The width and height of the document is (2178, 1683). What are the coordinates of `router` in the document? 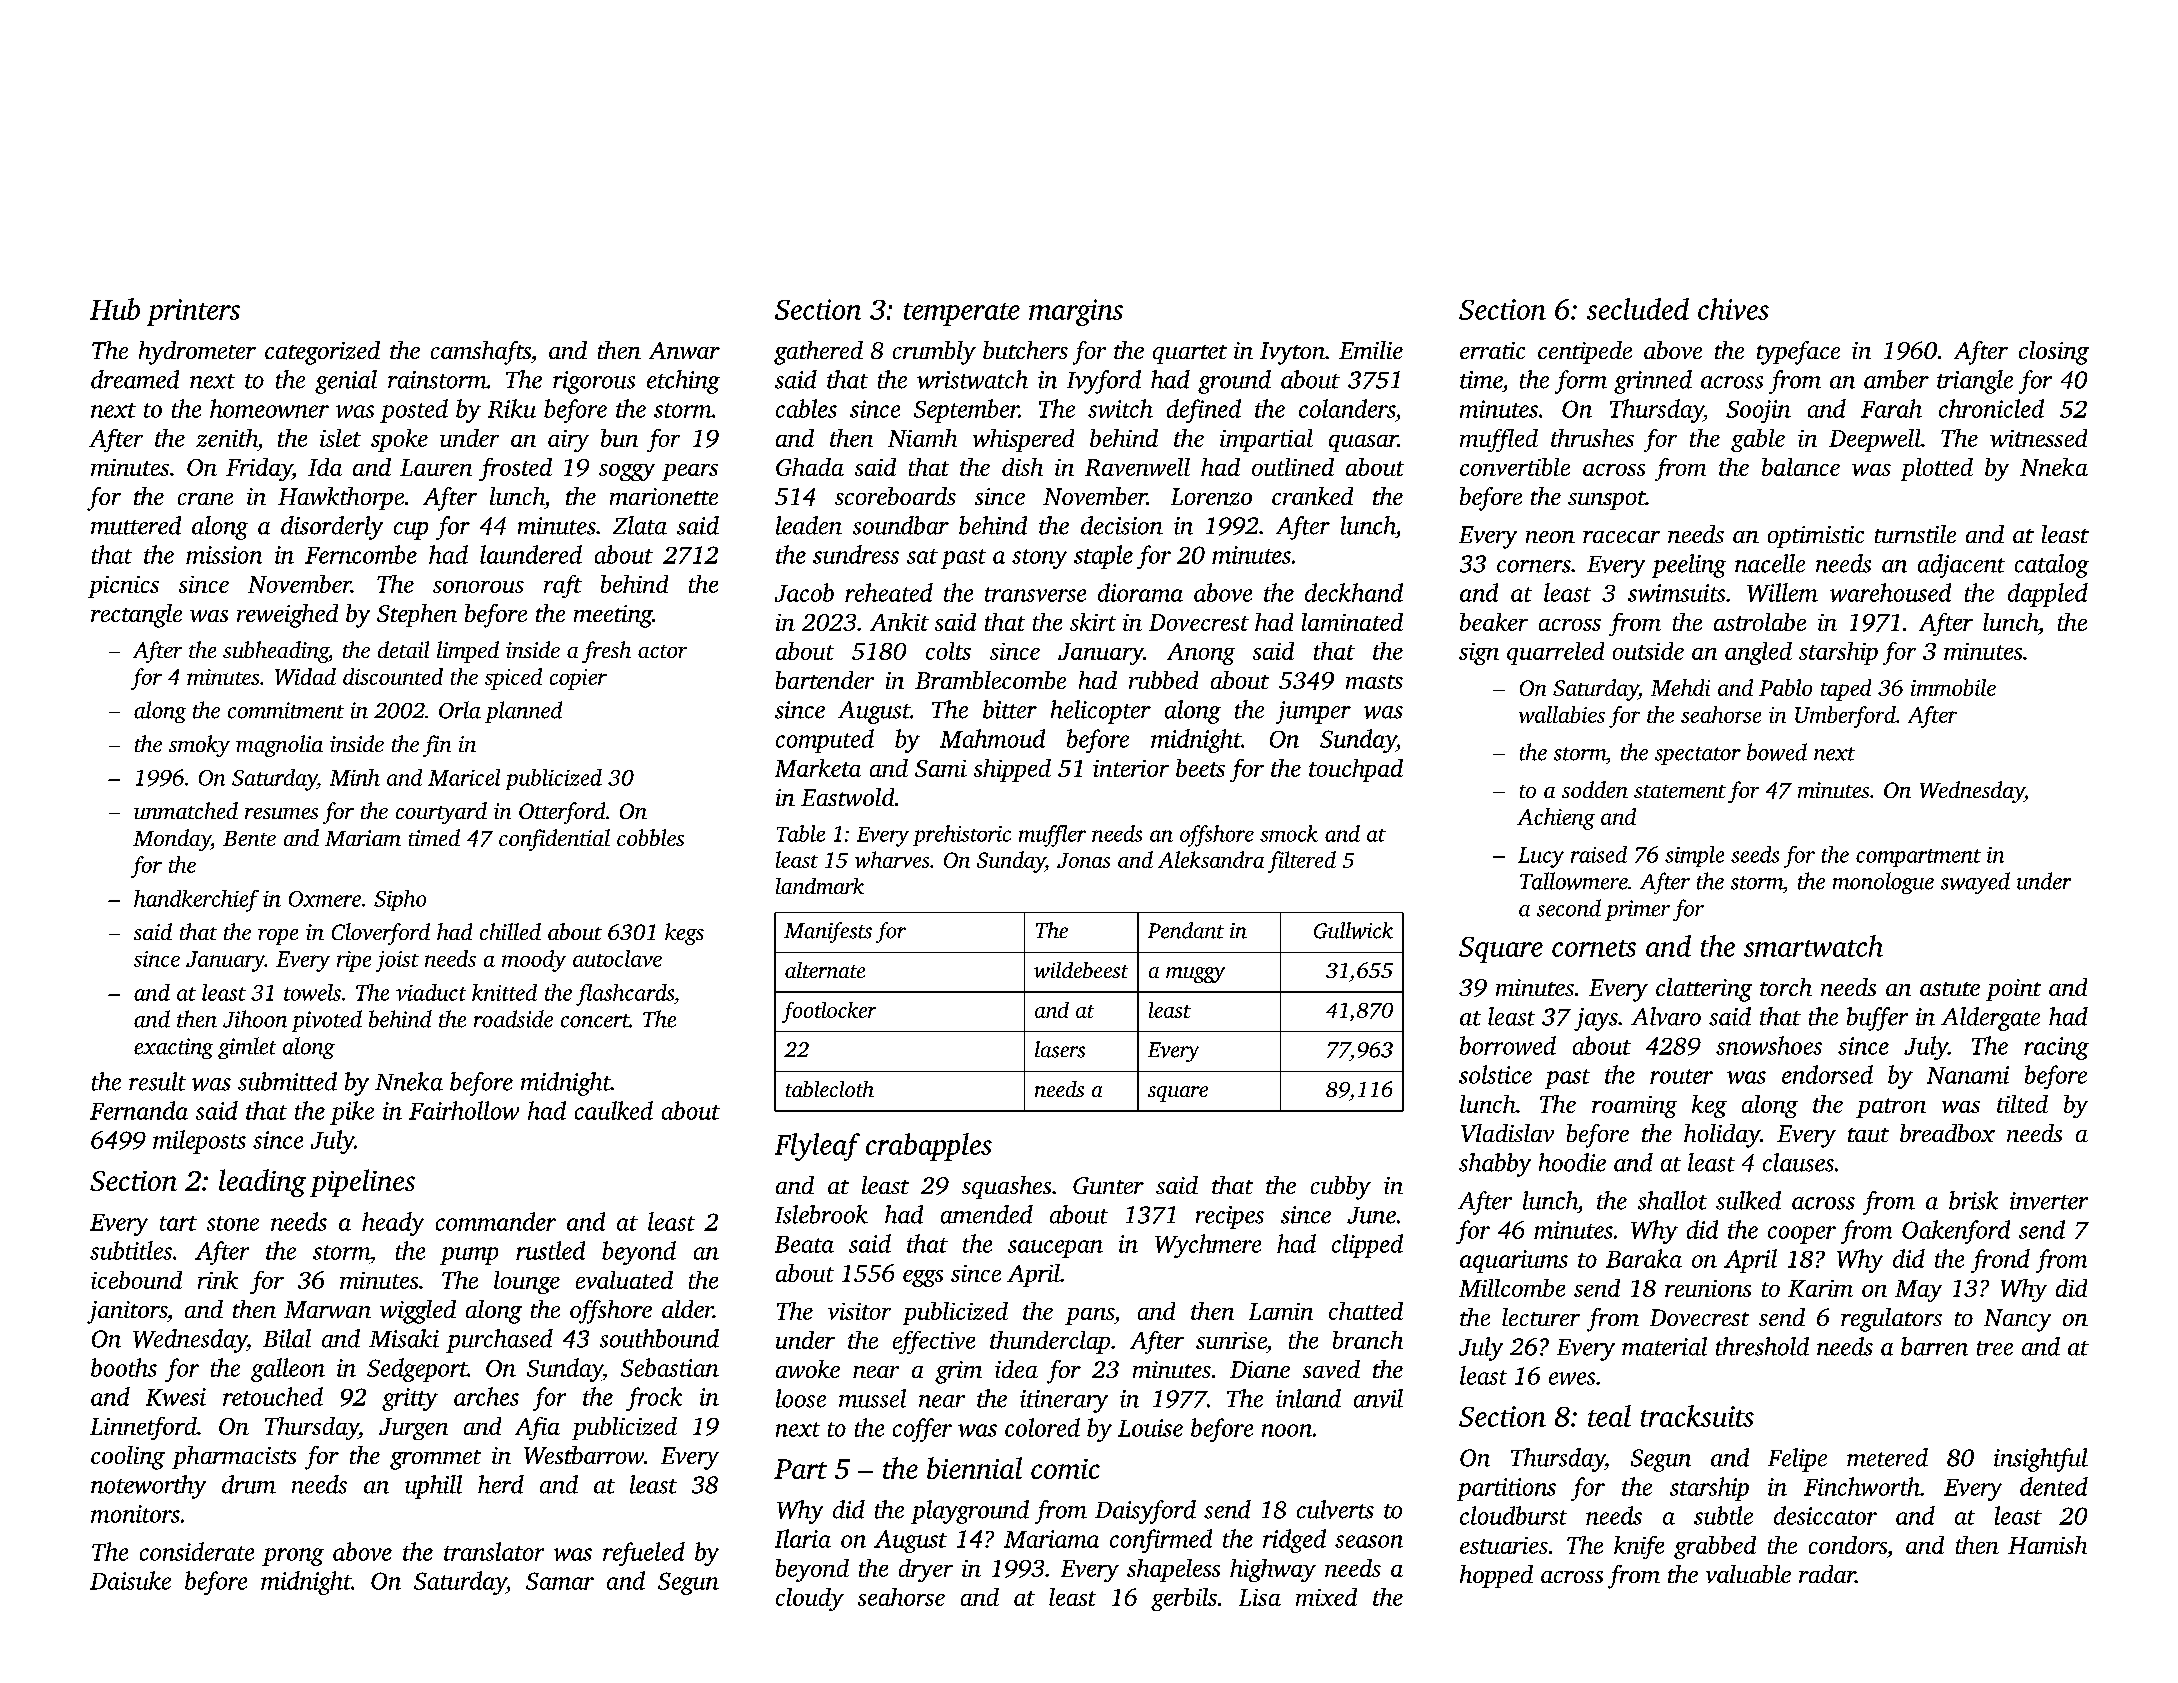 It's located at (1681, 1076).
